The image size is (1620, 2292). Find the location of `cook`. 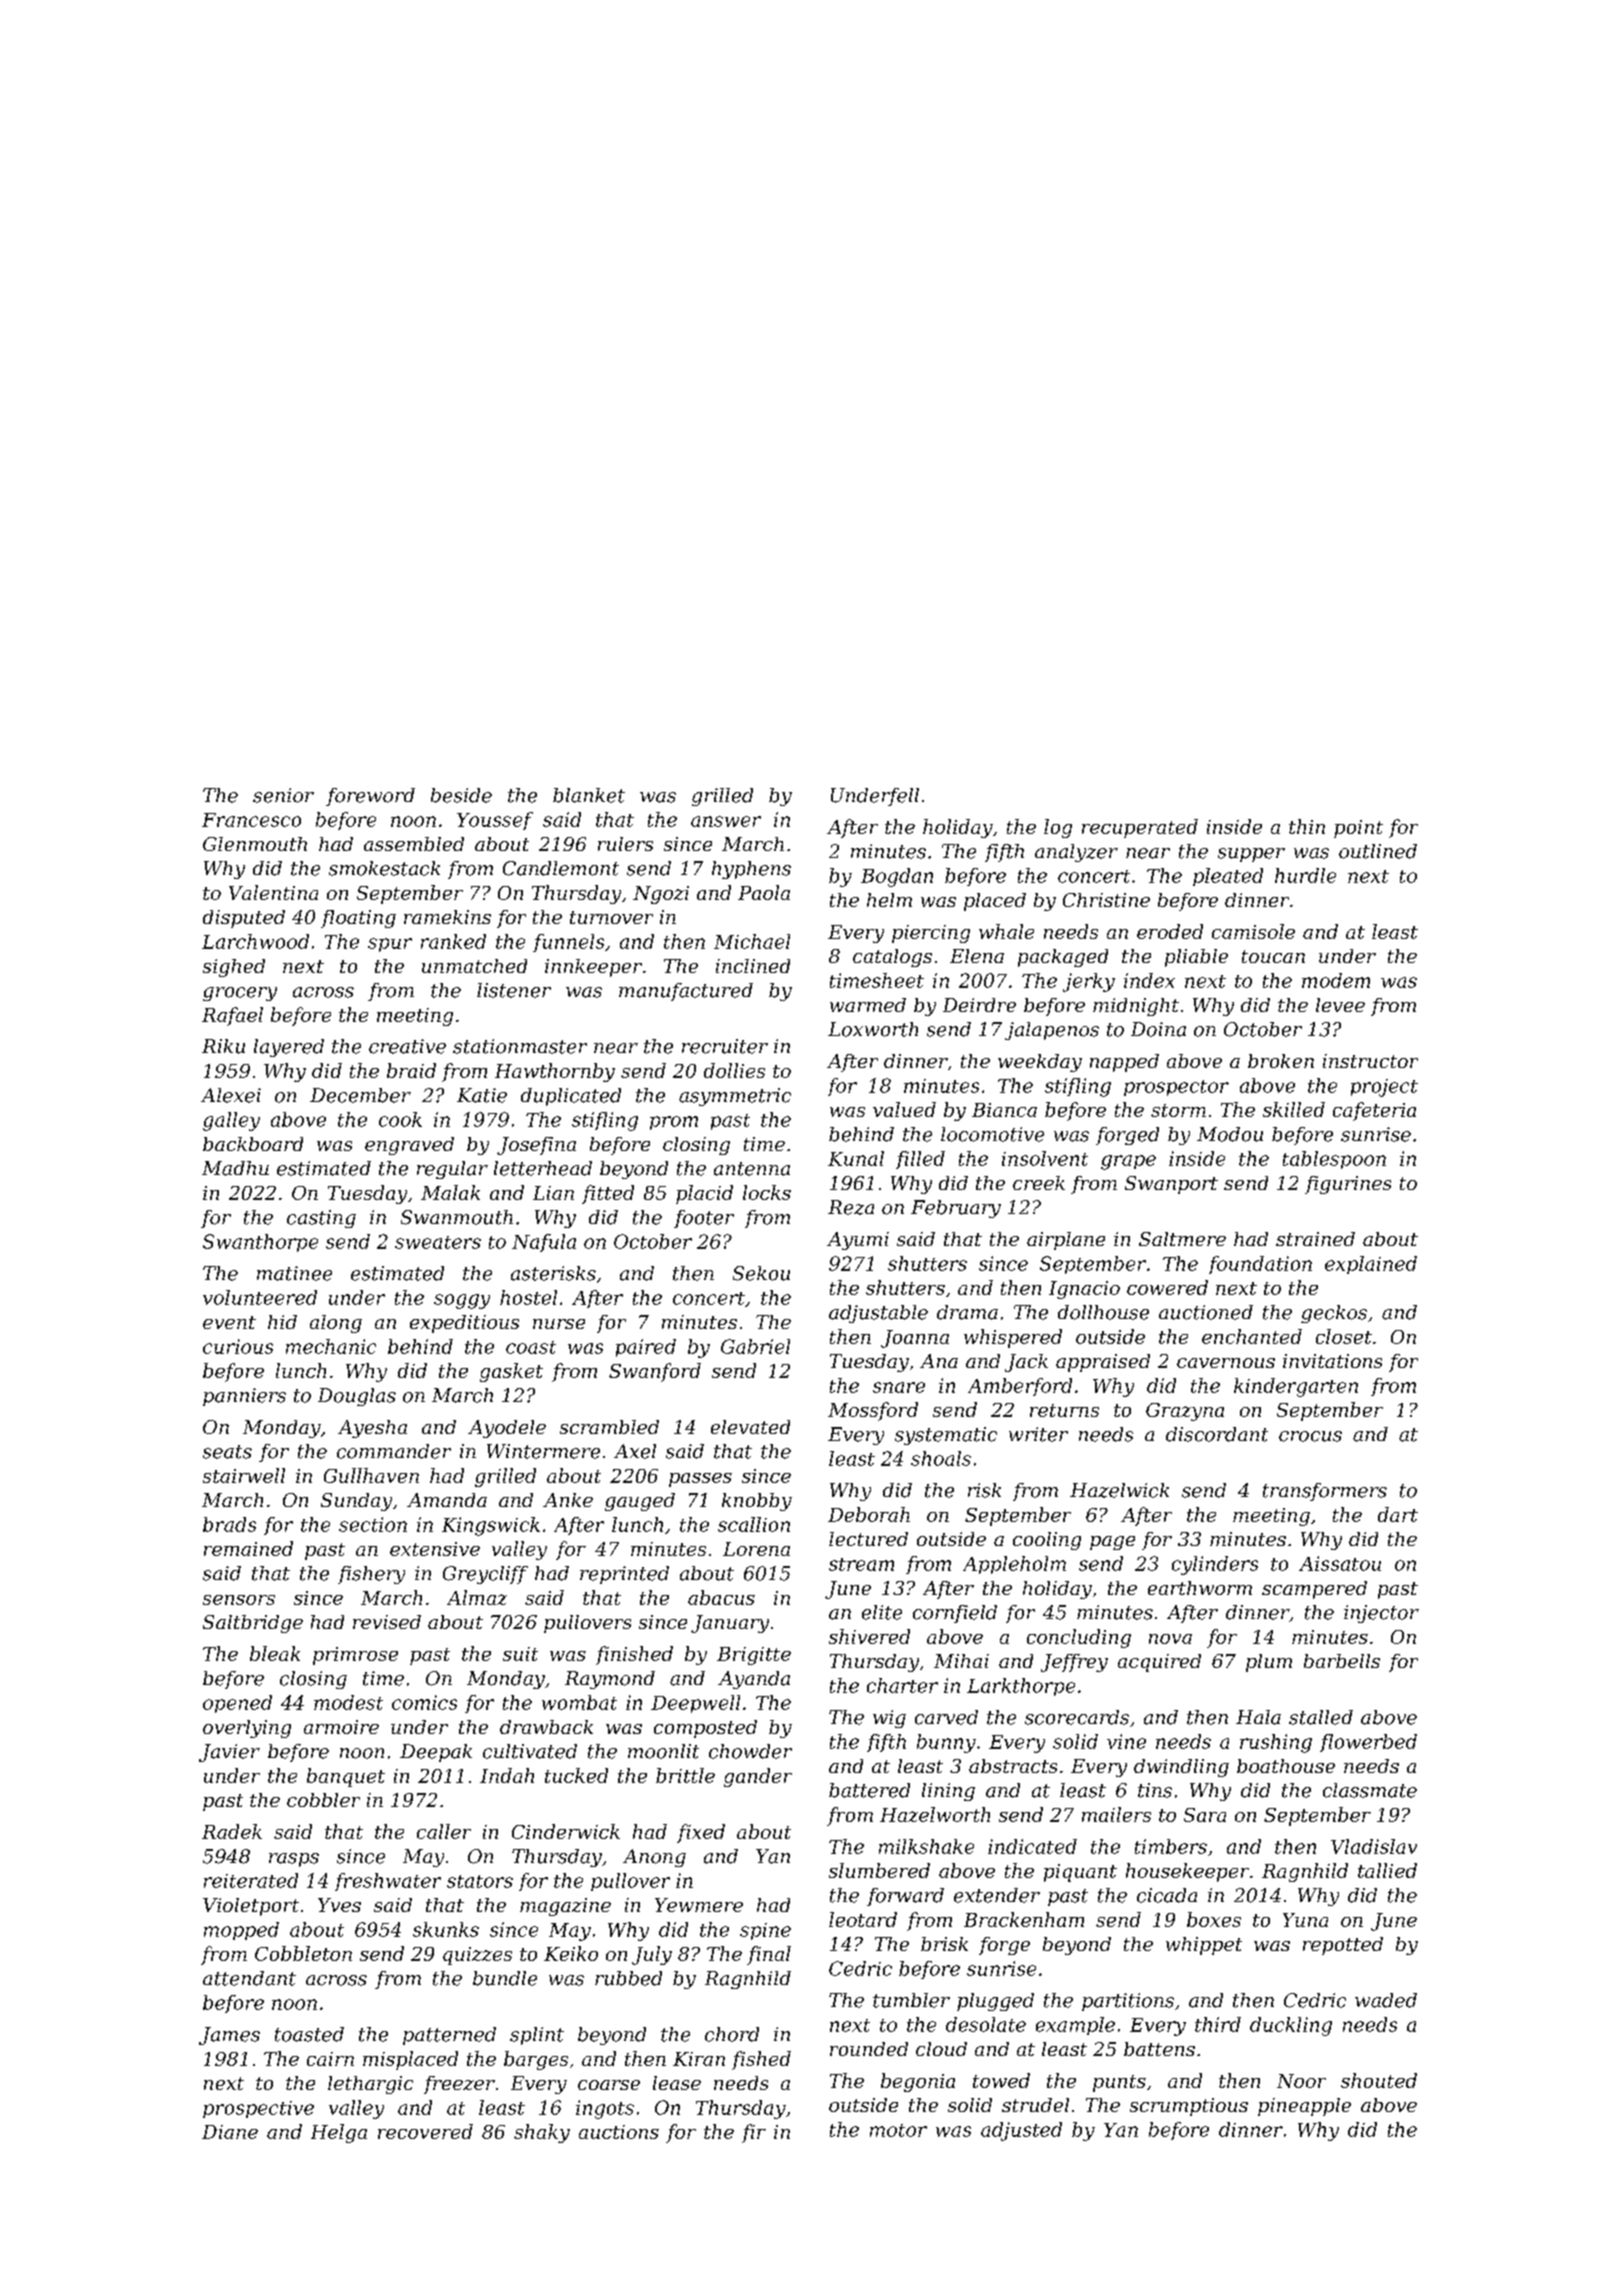

cook is located at coordinates (400, 1119).
